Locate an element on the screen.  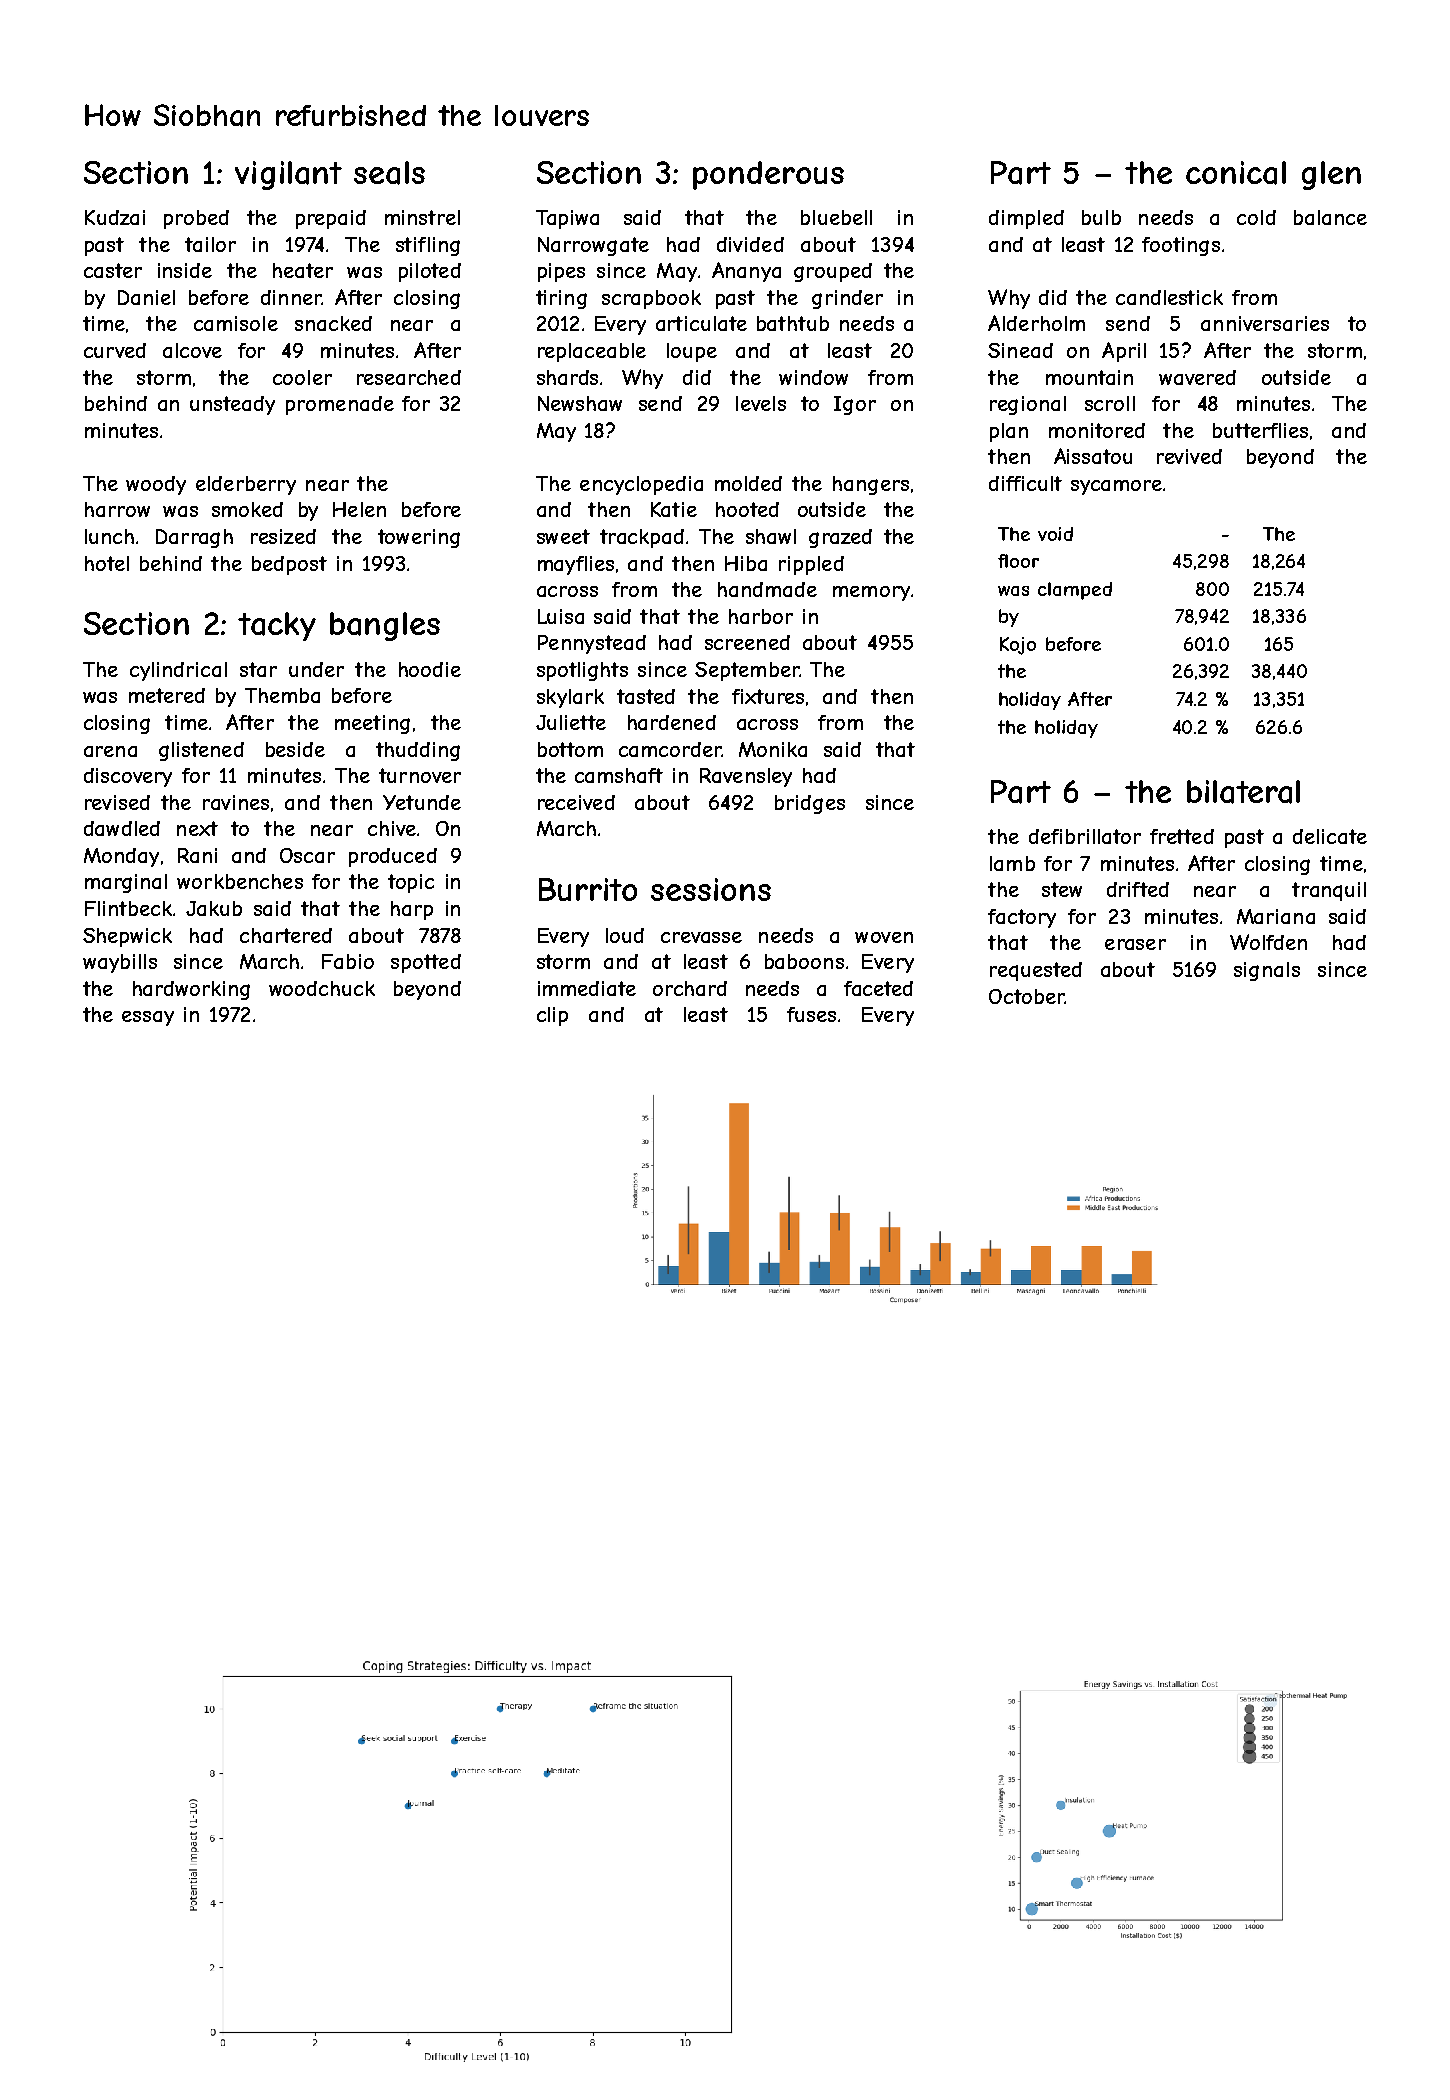
prepaid is located at coordinates (331, 219).
